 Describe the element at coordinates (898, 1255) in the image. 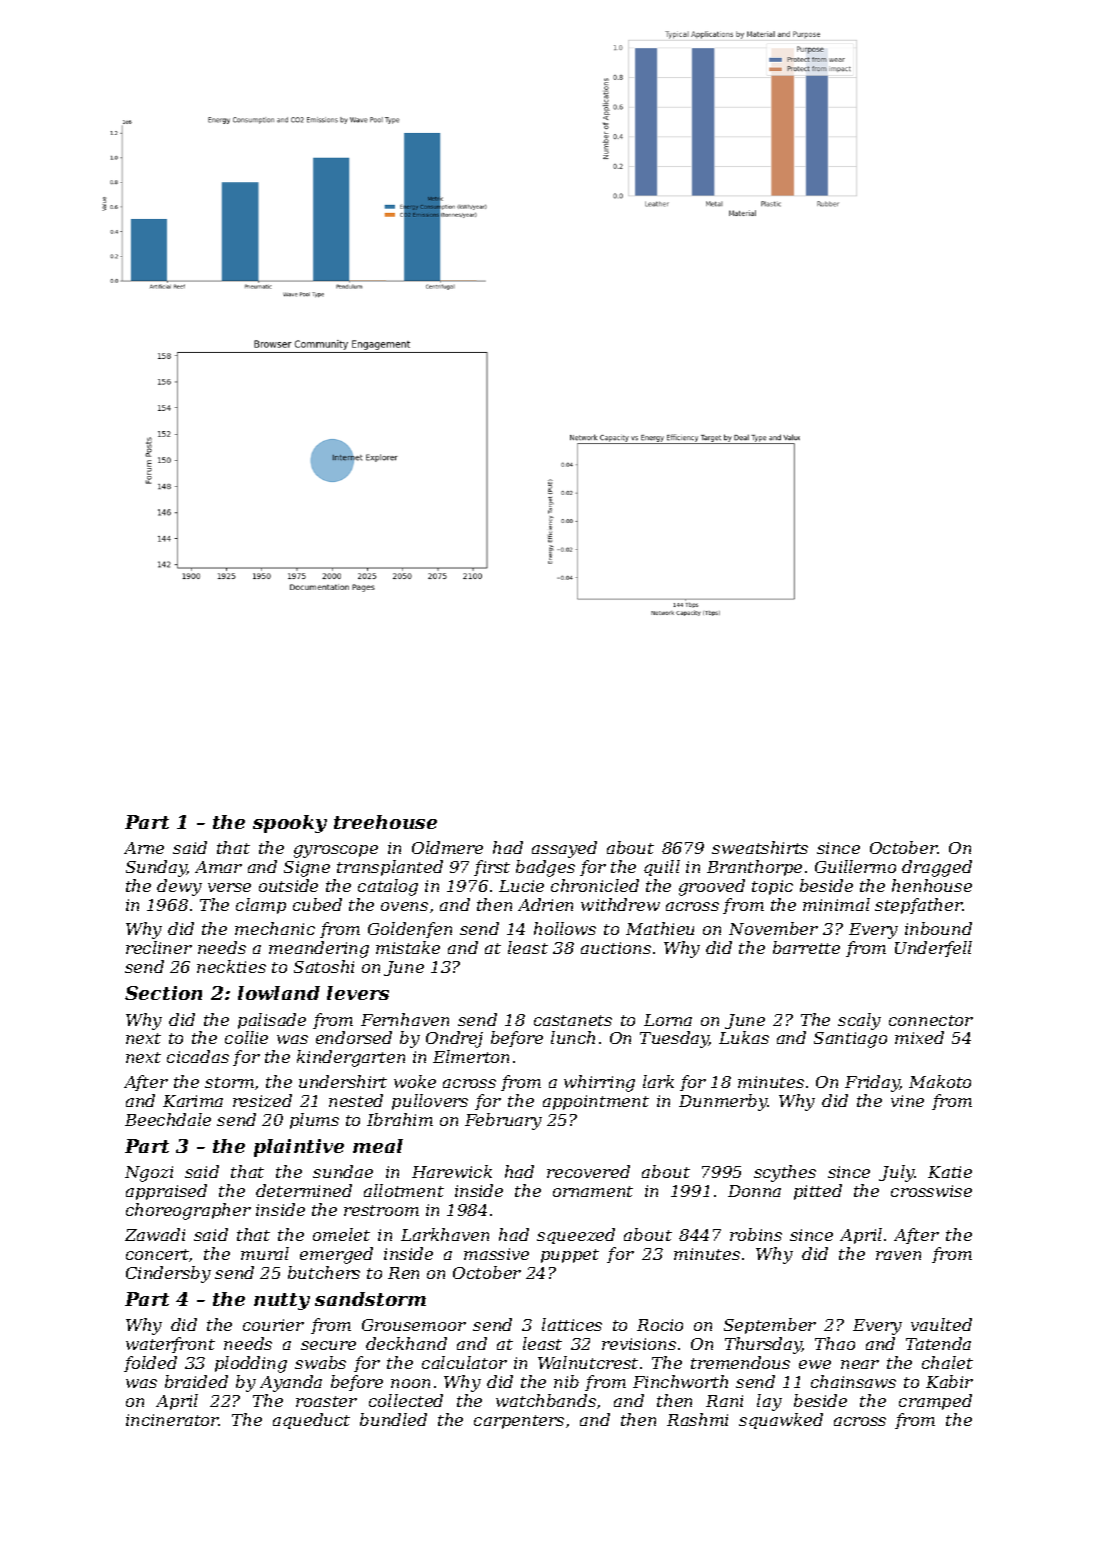

I see `raven` at that location.
